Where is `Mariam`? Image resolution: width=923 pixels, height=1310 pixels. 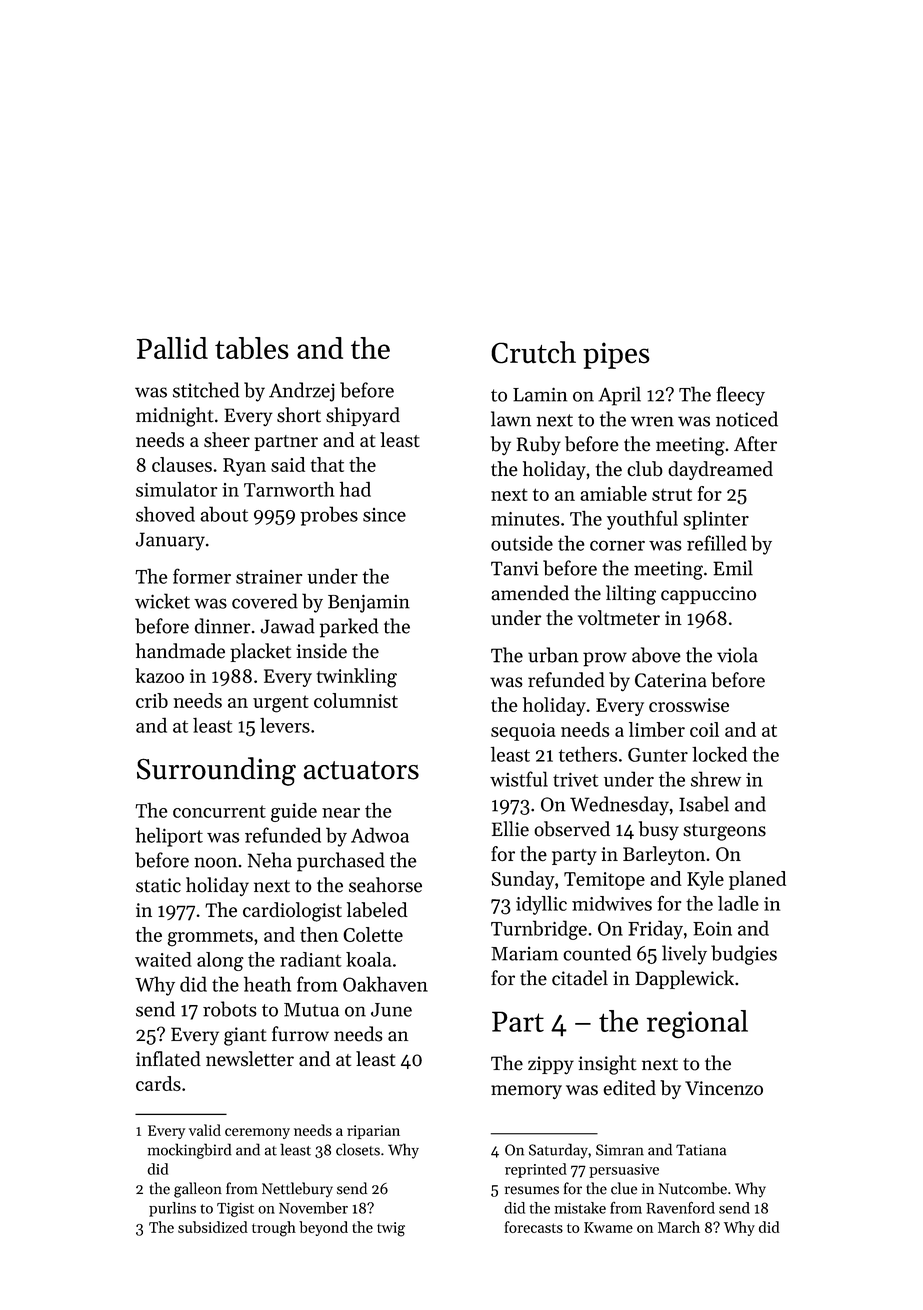 Mariam is located at coordinates (524, 953).
